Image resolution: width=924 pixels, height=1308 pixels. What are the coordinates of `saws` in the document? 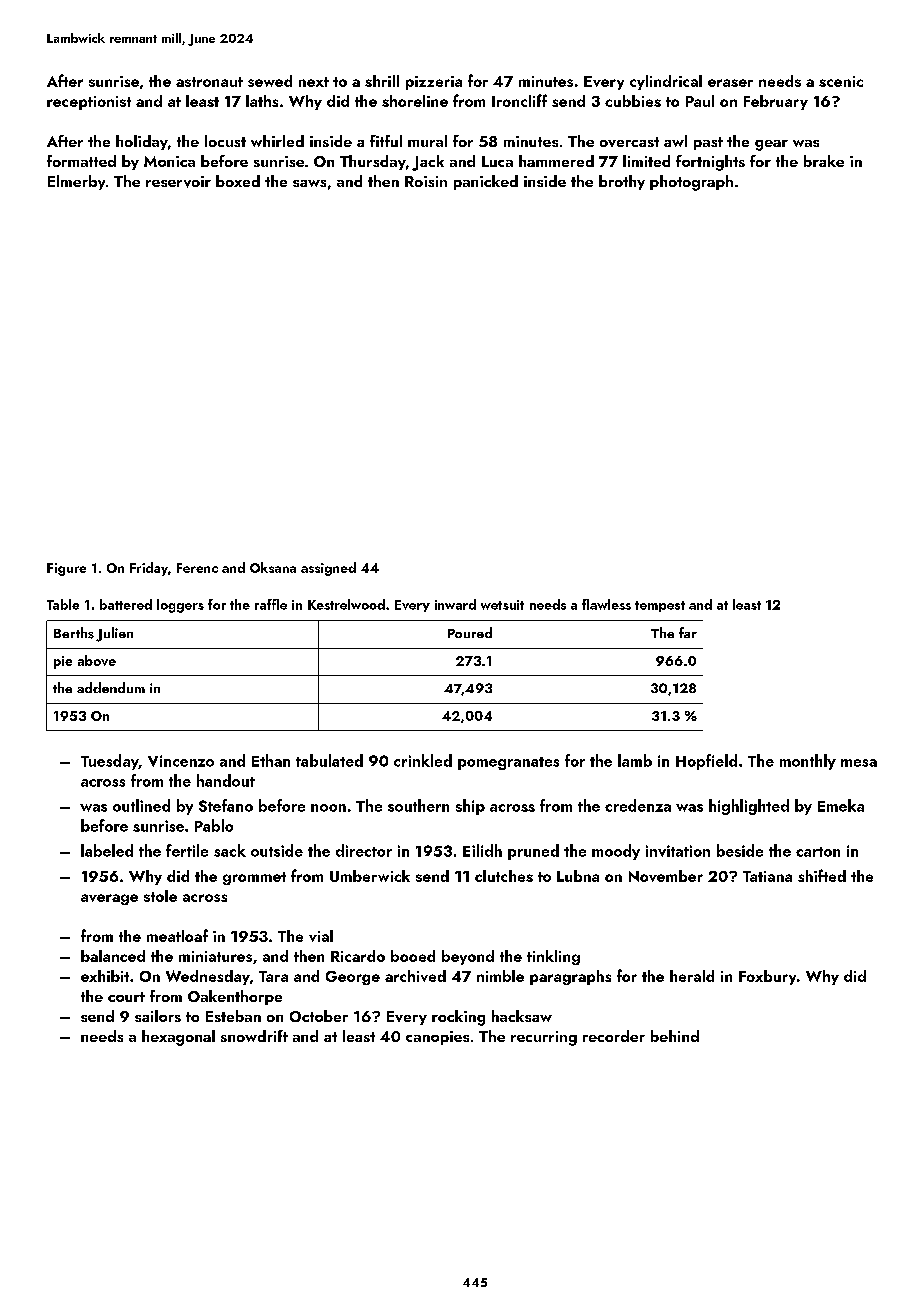 It's located at (309, 183).
